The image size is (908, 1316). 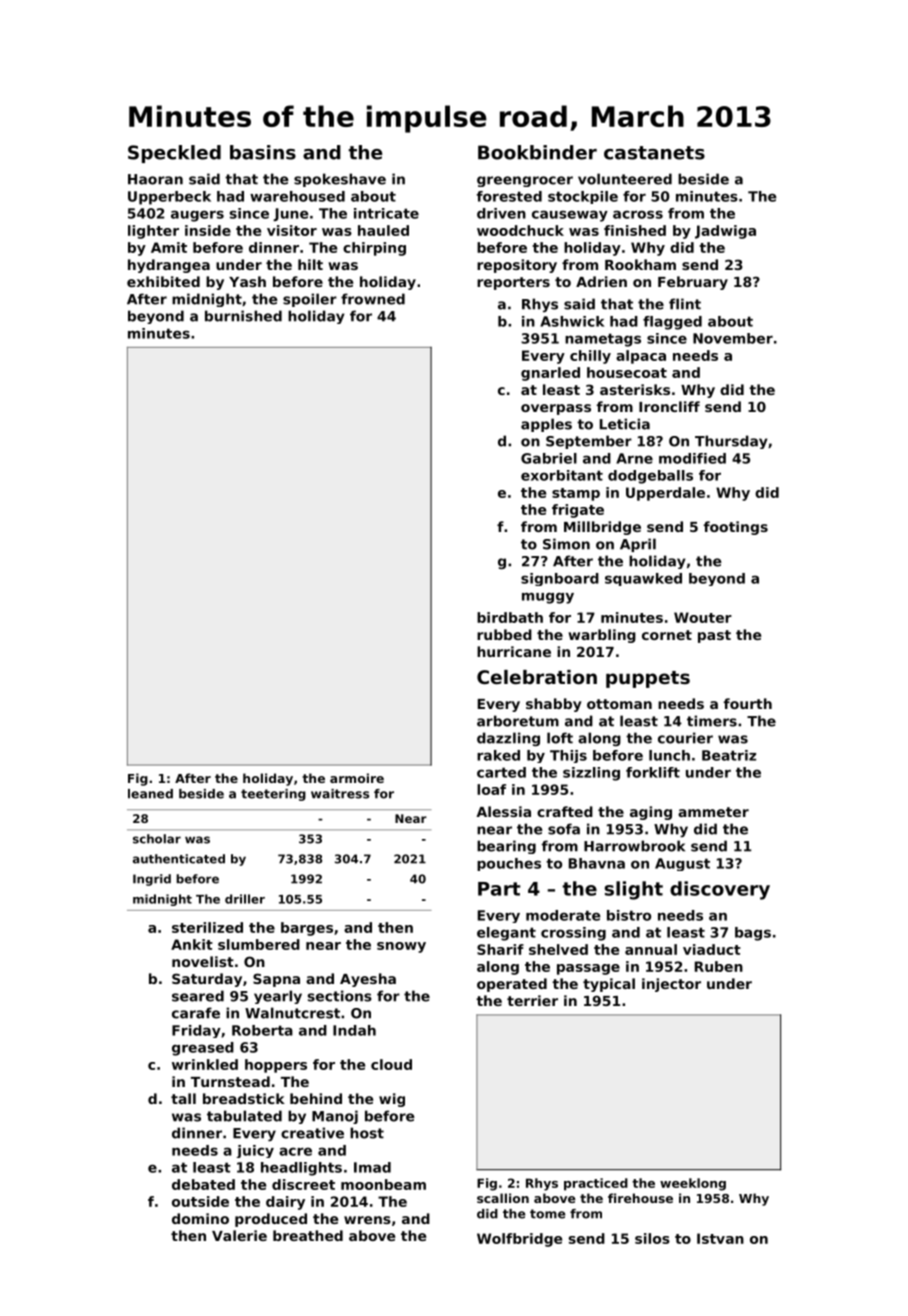 I want to click on Simon, so click(x=566, y=544).
